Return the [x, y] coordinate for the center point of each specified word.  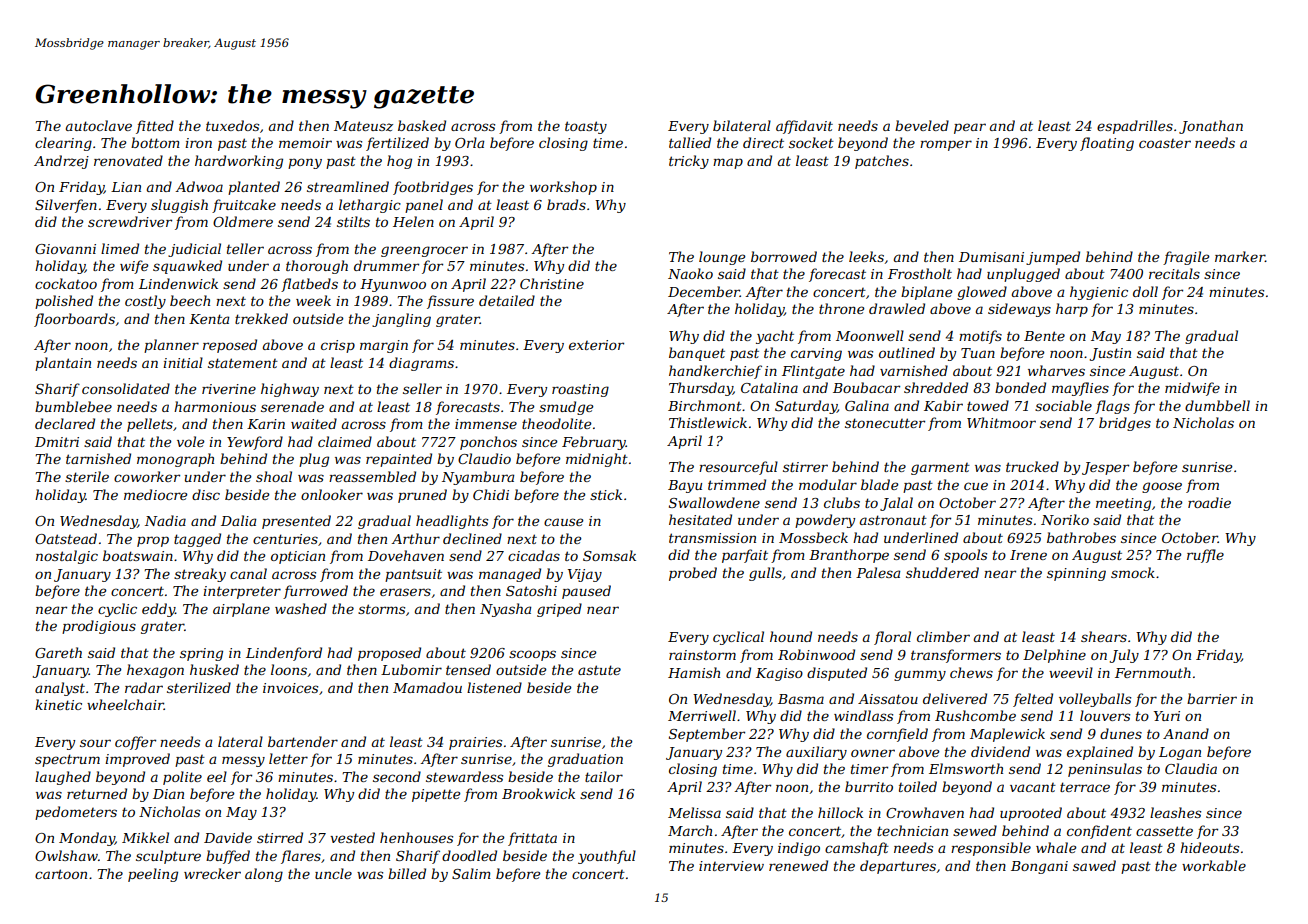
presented [296, 522]
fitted [155, 127]
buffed [228, 857]
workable [1214, 865]
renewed [798, 865]
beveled [922, 125]
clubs [842, 502]
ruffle [1205, 556]
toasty [586, 127]
